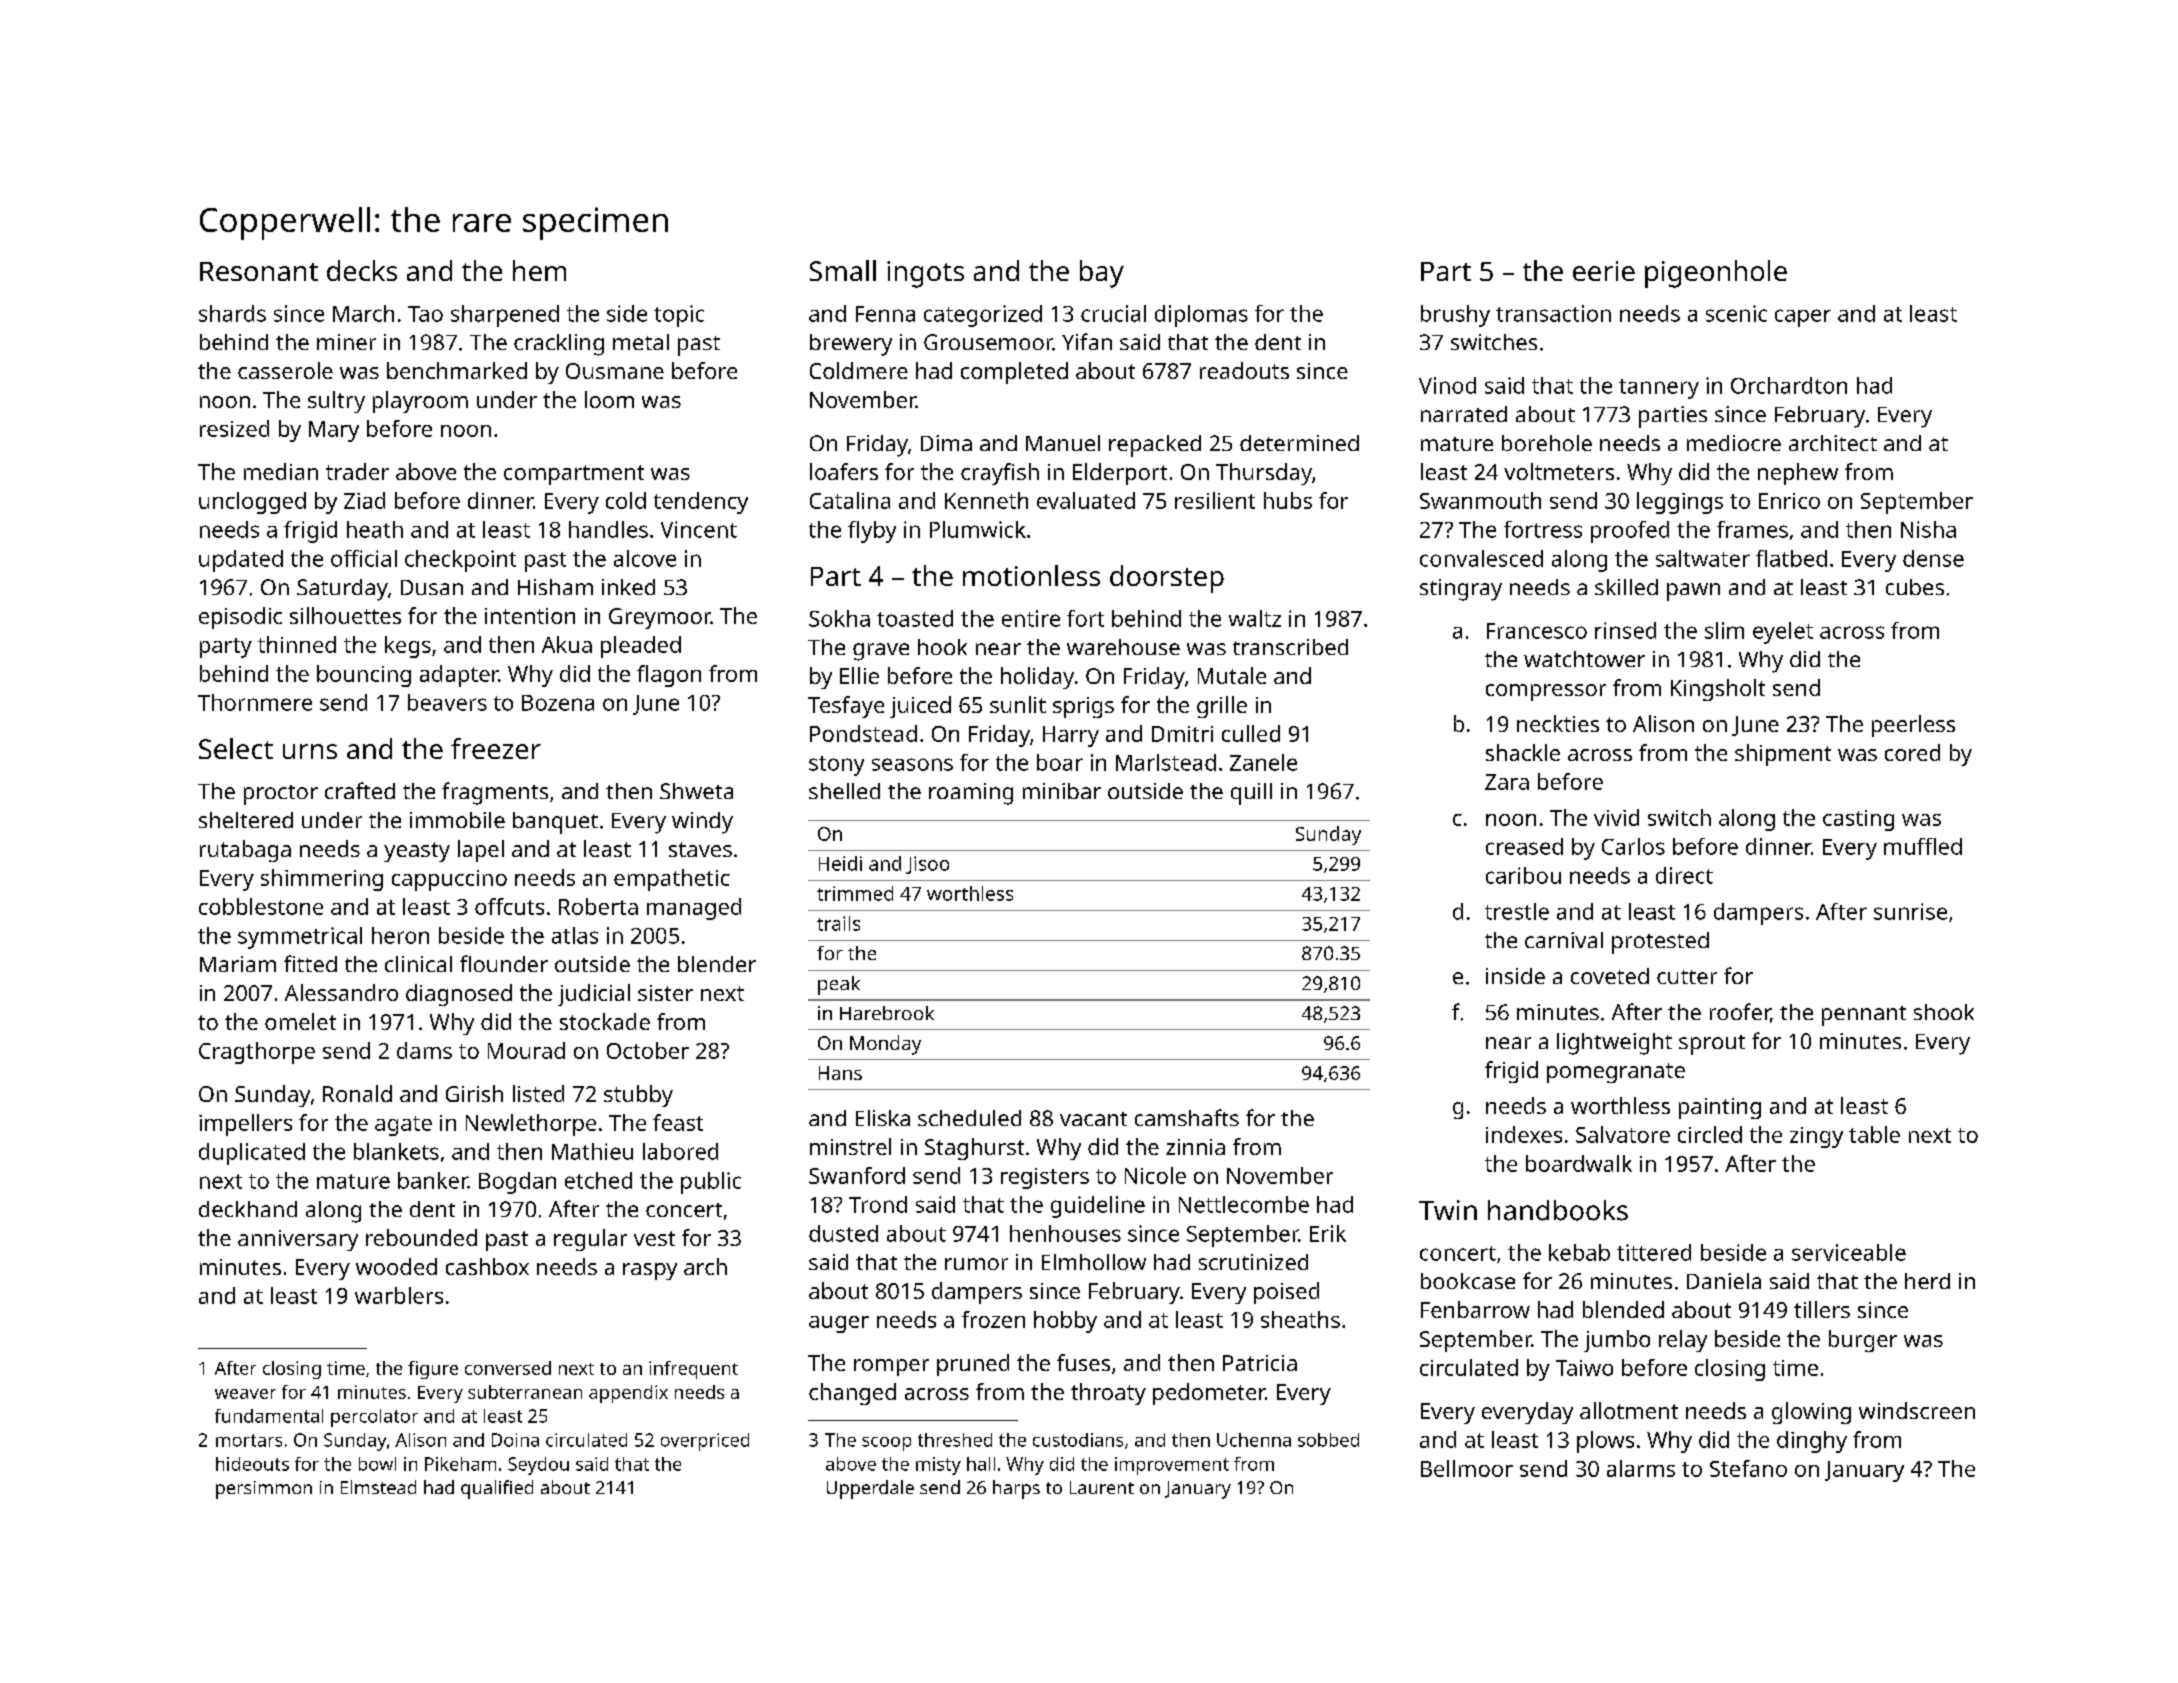 The image size is (2178, 1683). I want to click on Tesfaye, so click(846, 707).
